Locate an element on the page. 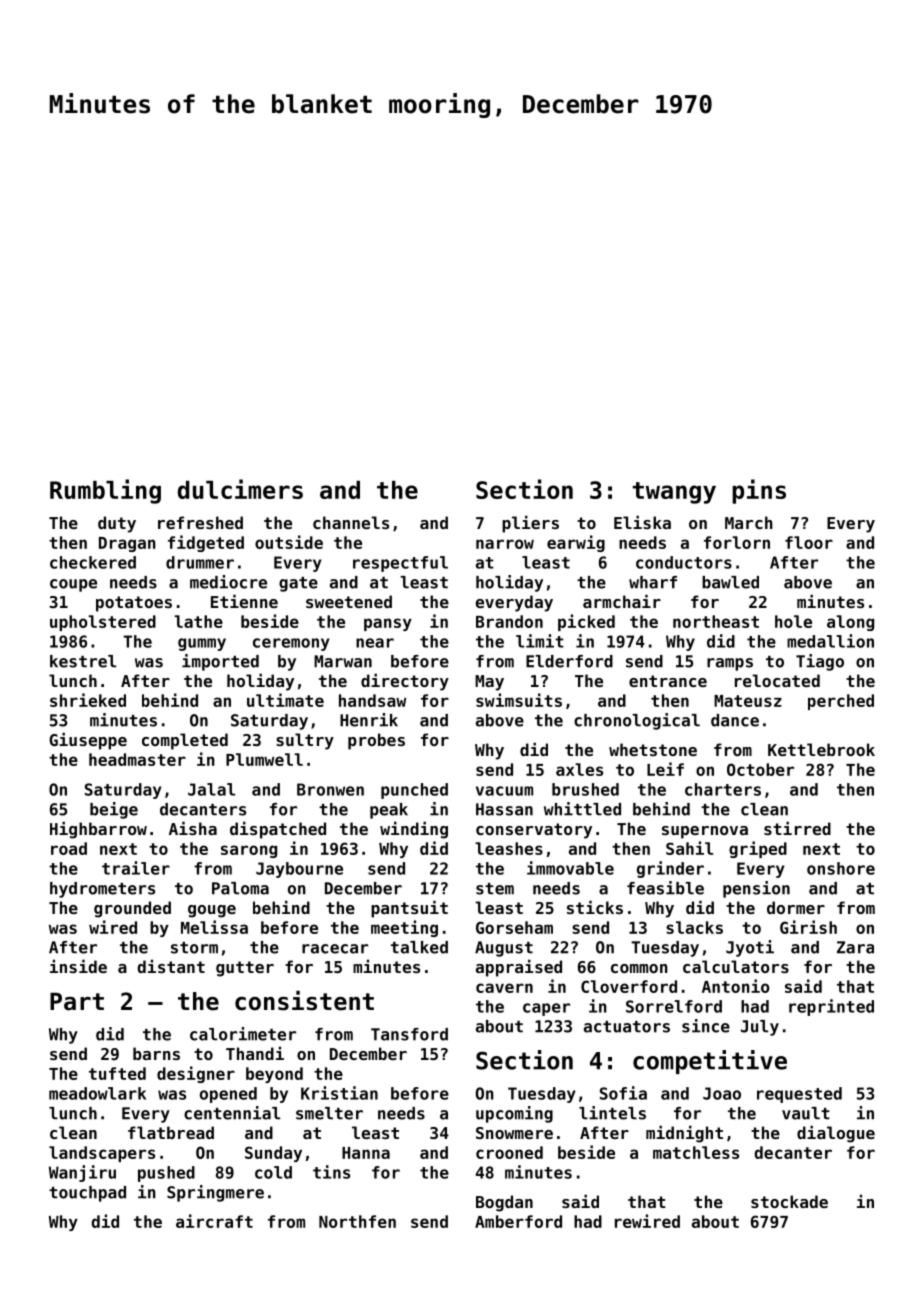 Image resolution: width=924 pixels, height=1308 pixels. gouge is located at coordinates (212, 911).
